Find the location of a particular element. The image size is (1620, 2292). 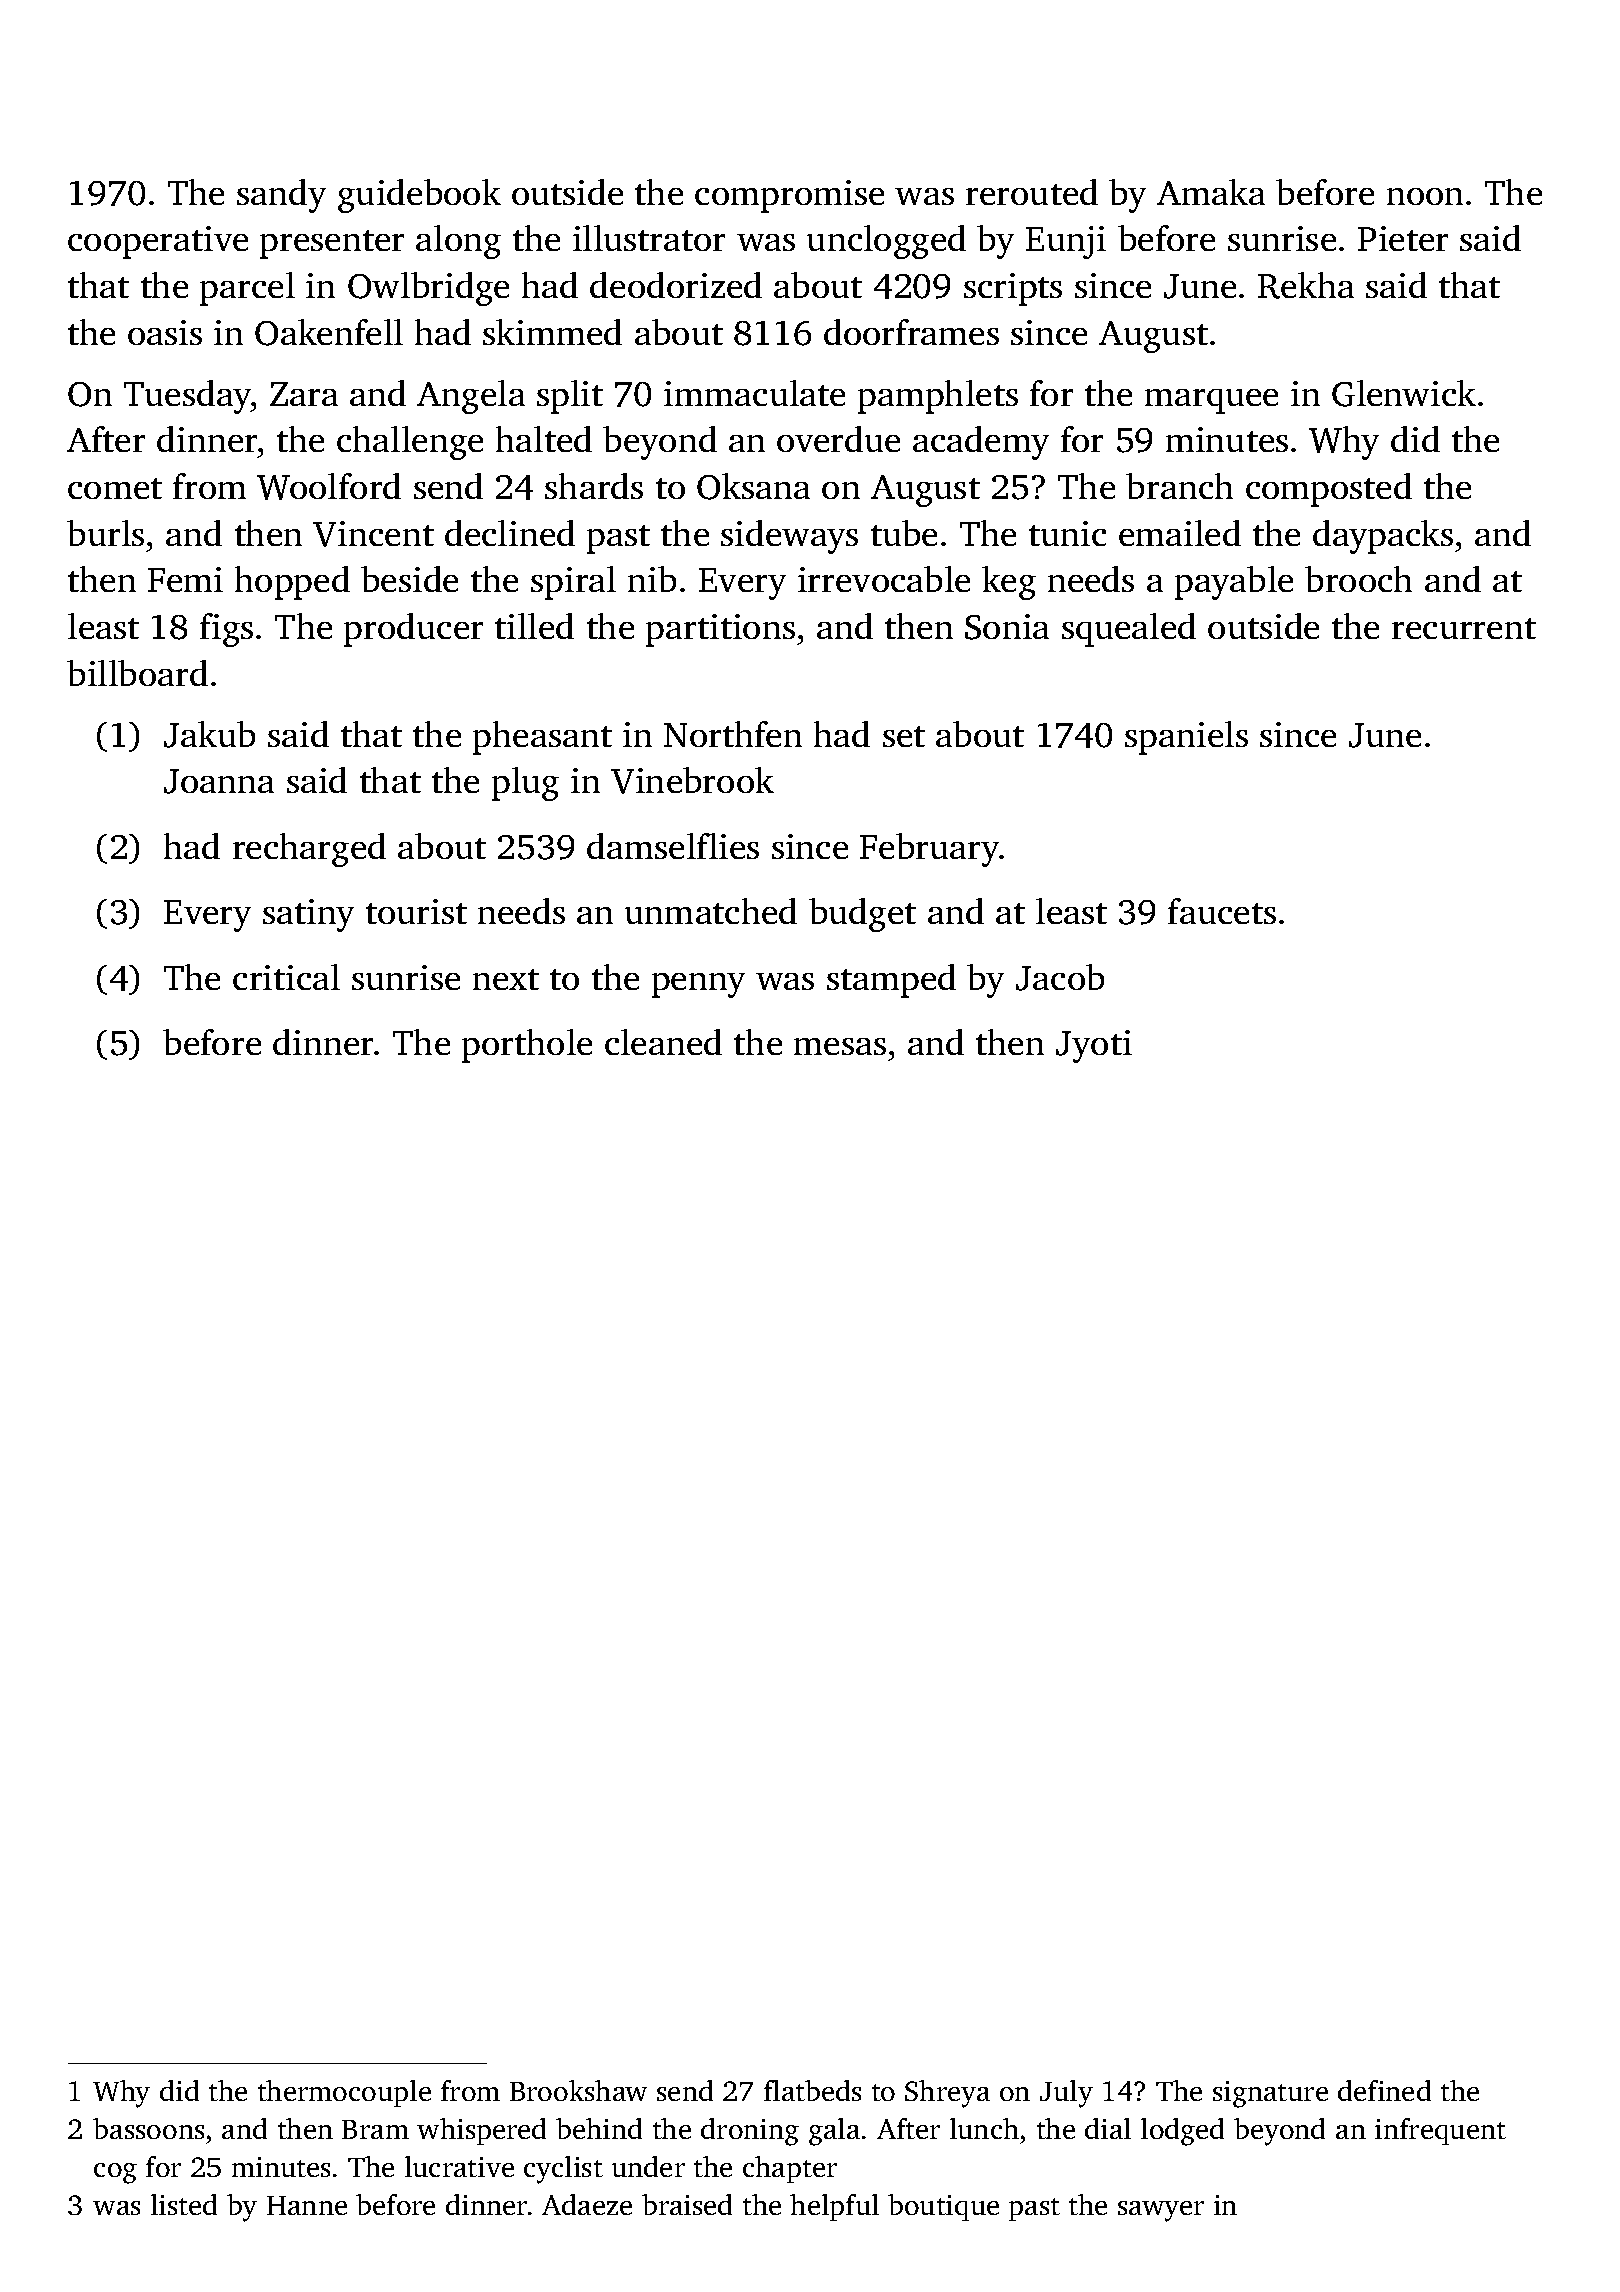

helpful is located at coordinates (834, 2207).
